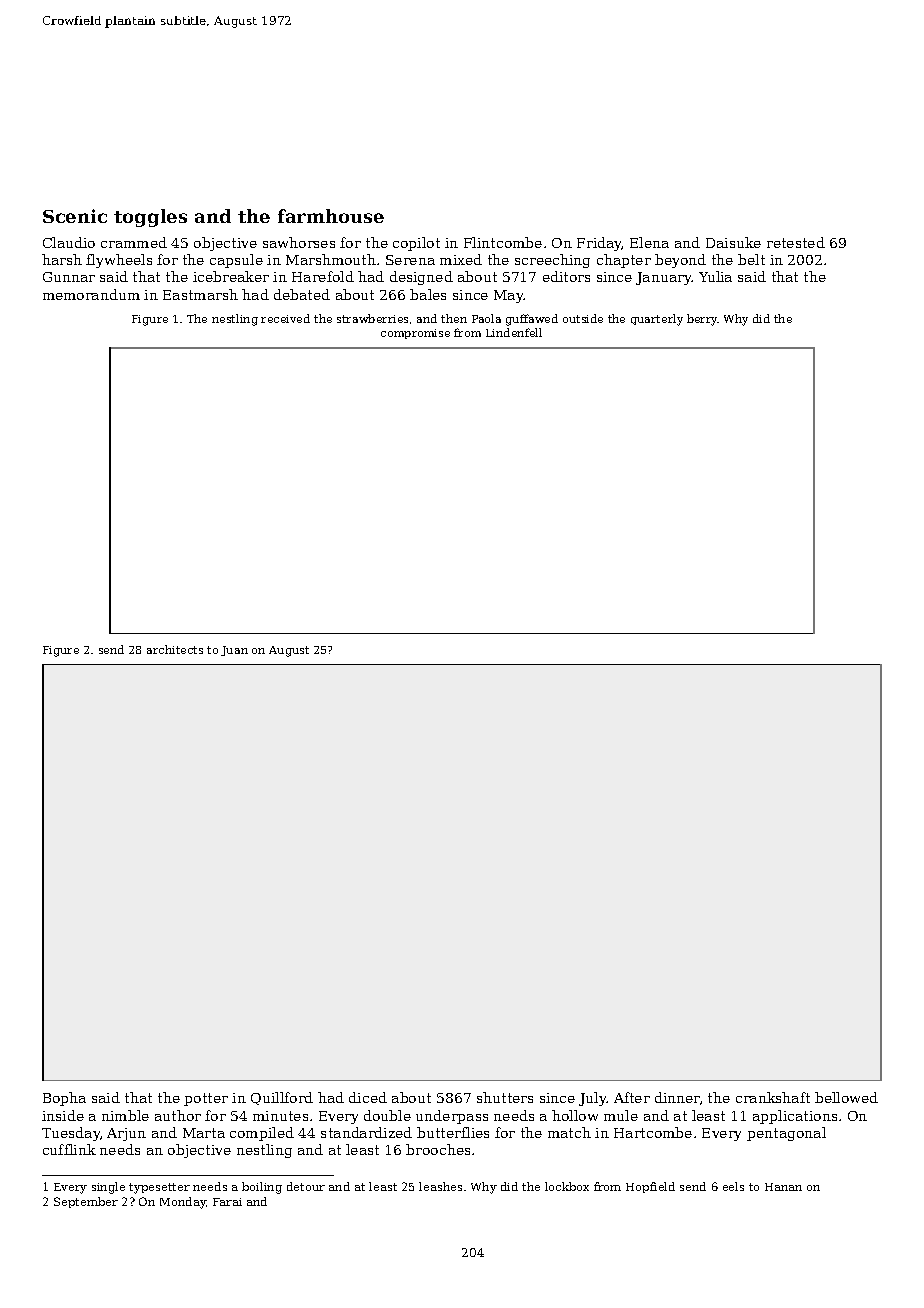 This screenshot has width=924, height=1308. Describe the element at coordinates (702, 320) in the screenshot. I see `berry` at that location.
